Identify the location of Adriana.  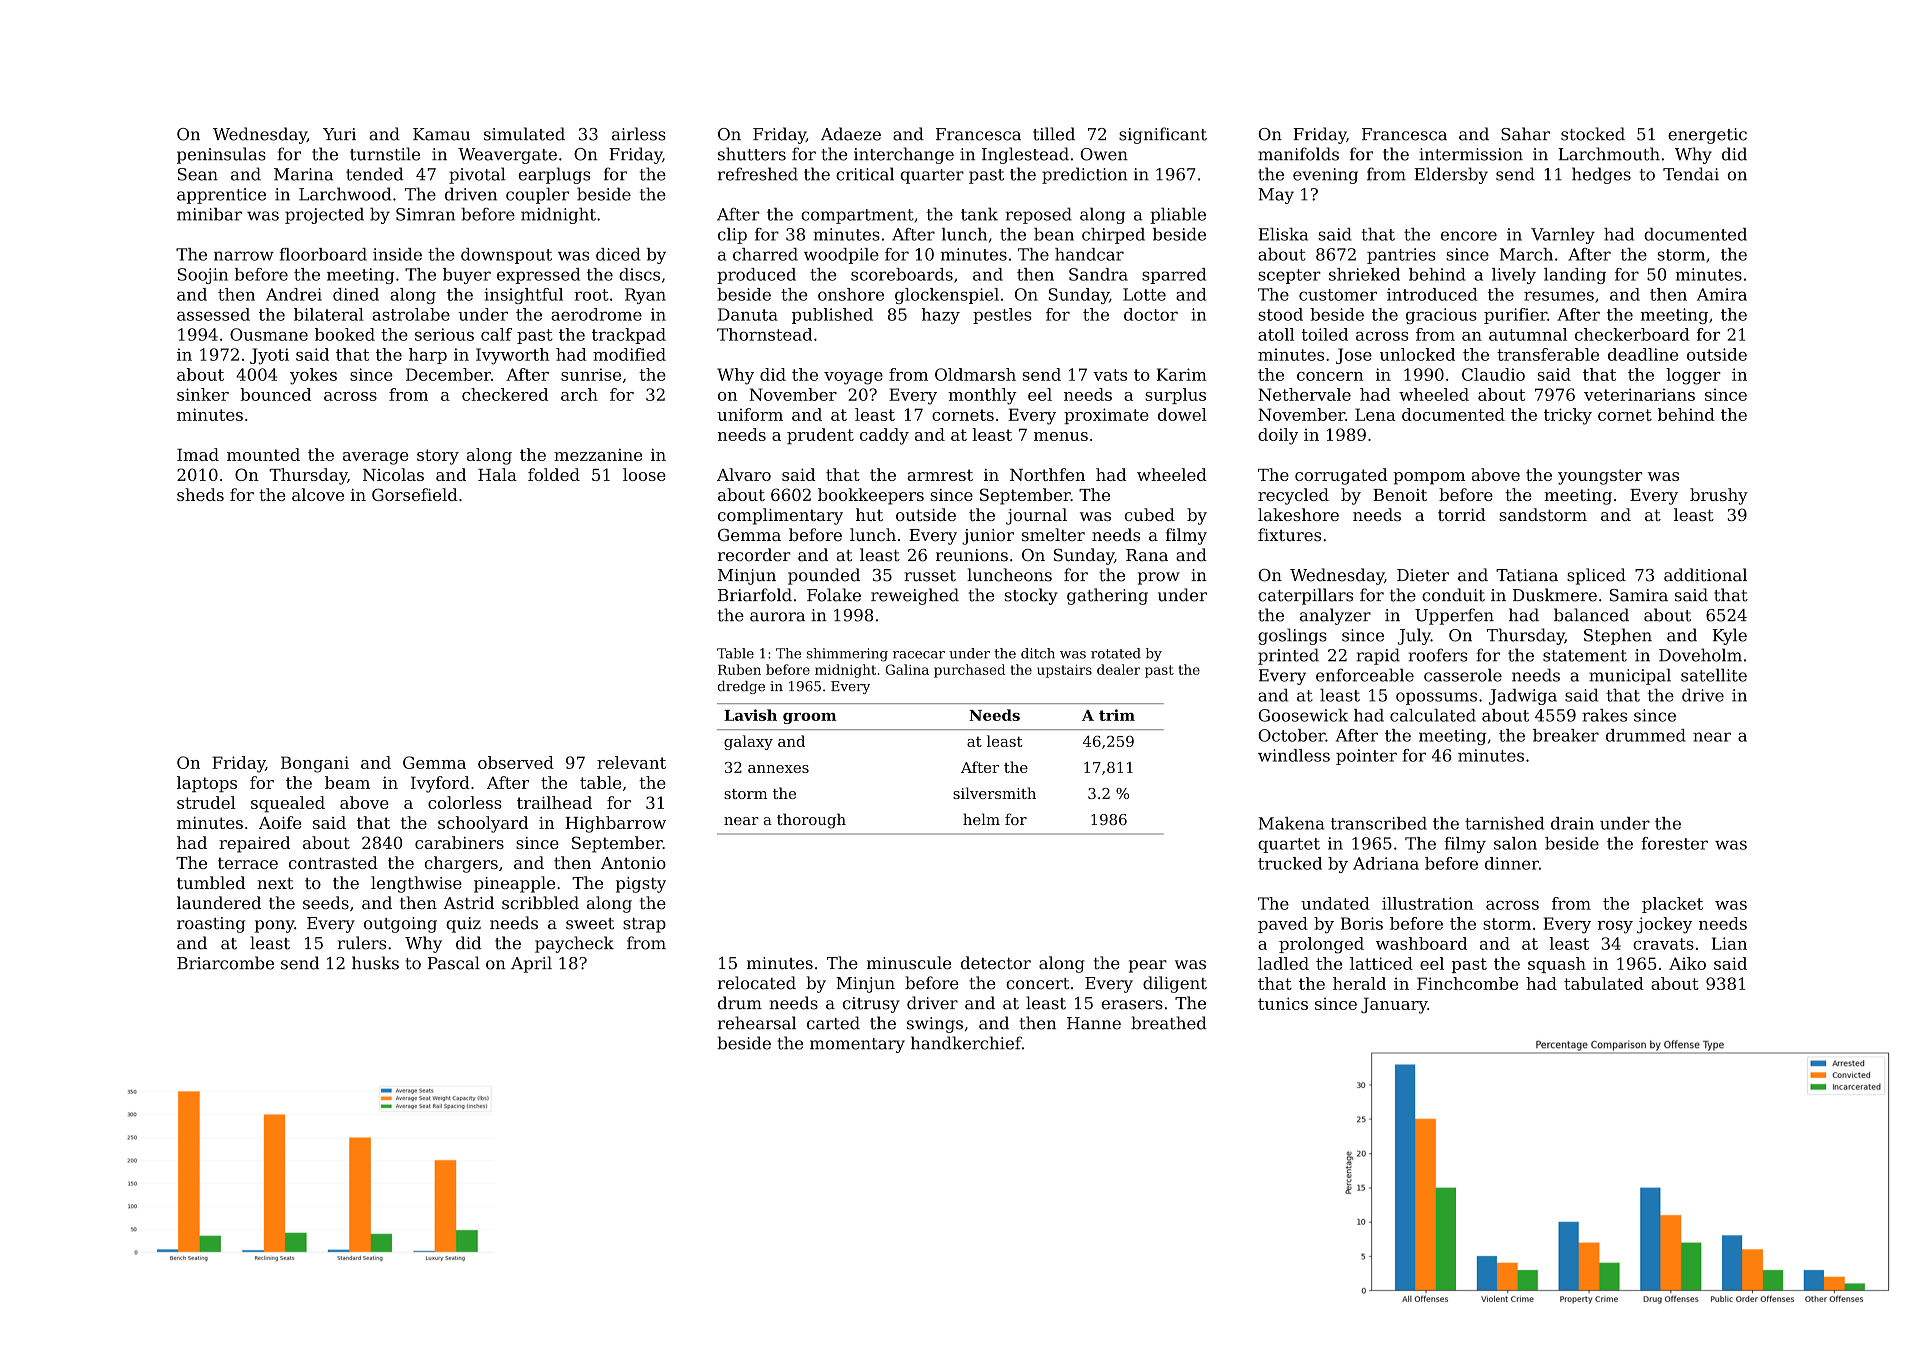
(1386, 863).
